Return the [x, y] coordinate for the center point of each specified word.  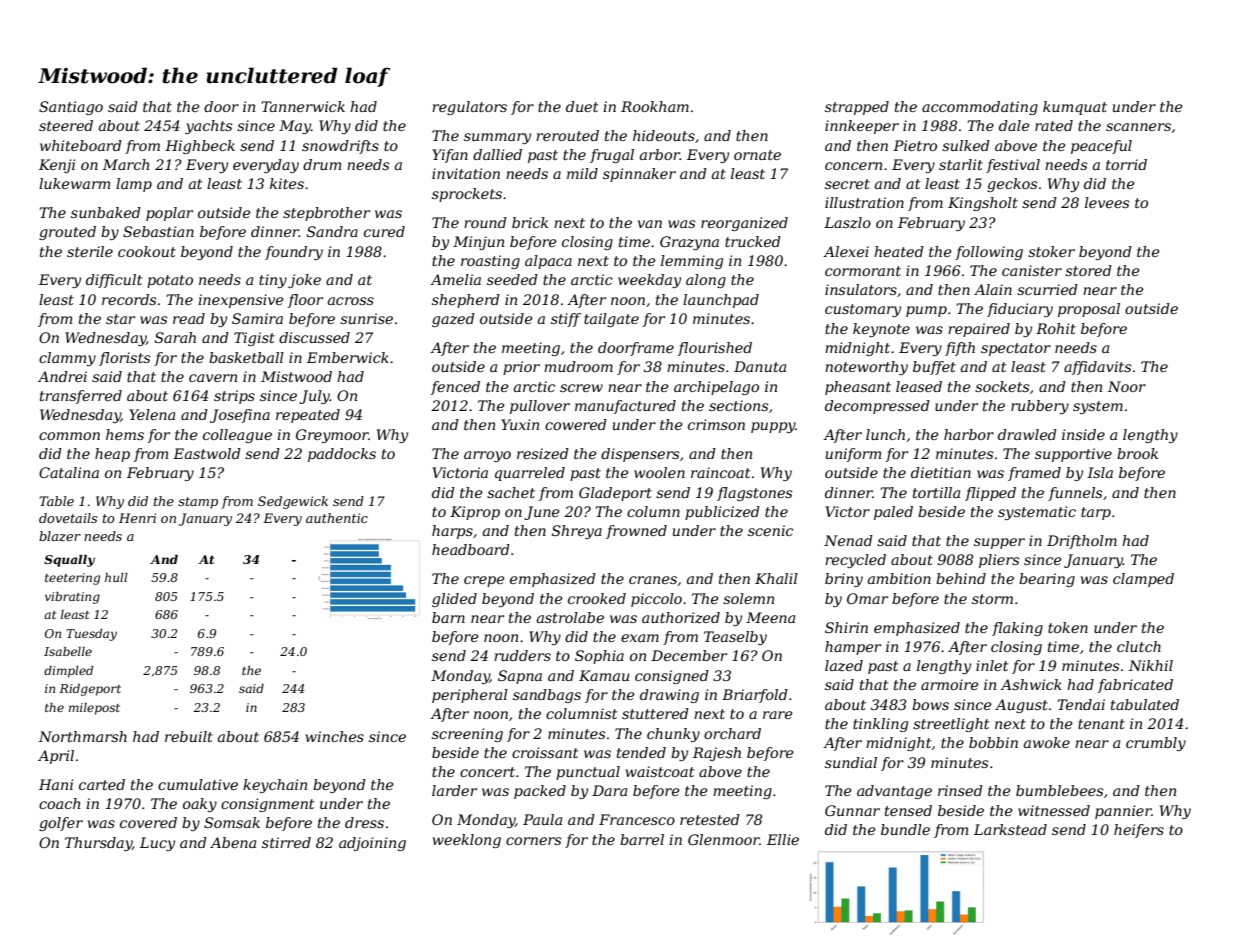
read [189, 318]
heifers [1139, 831]
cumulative [198, 784]
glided [454, 600]
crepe [484, 581]
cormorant [863, 271]
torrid [1126, 164]
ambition [899, 578]
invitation [466, 173]
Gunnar [852, 810]
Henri [137, 518]
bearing [1047, 580]
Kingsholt [983, 204]
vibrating [72, 598]
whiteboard [81, 145]
